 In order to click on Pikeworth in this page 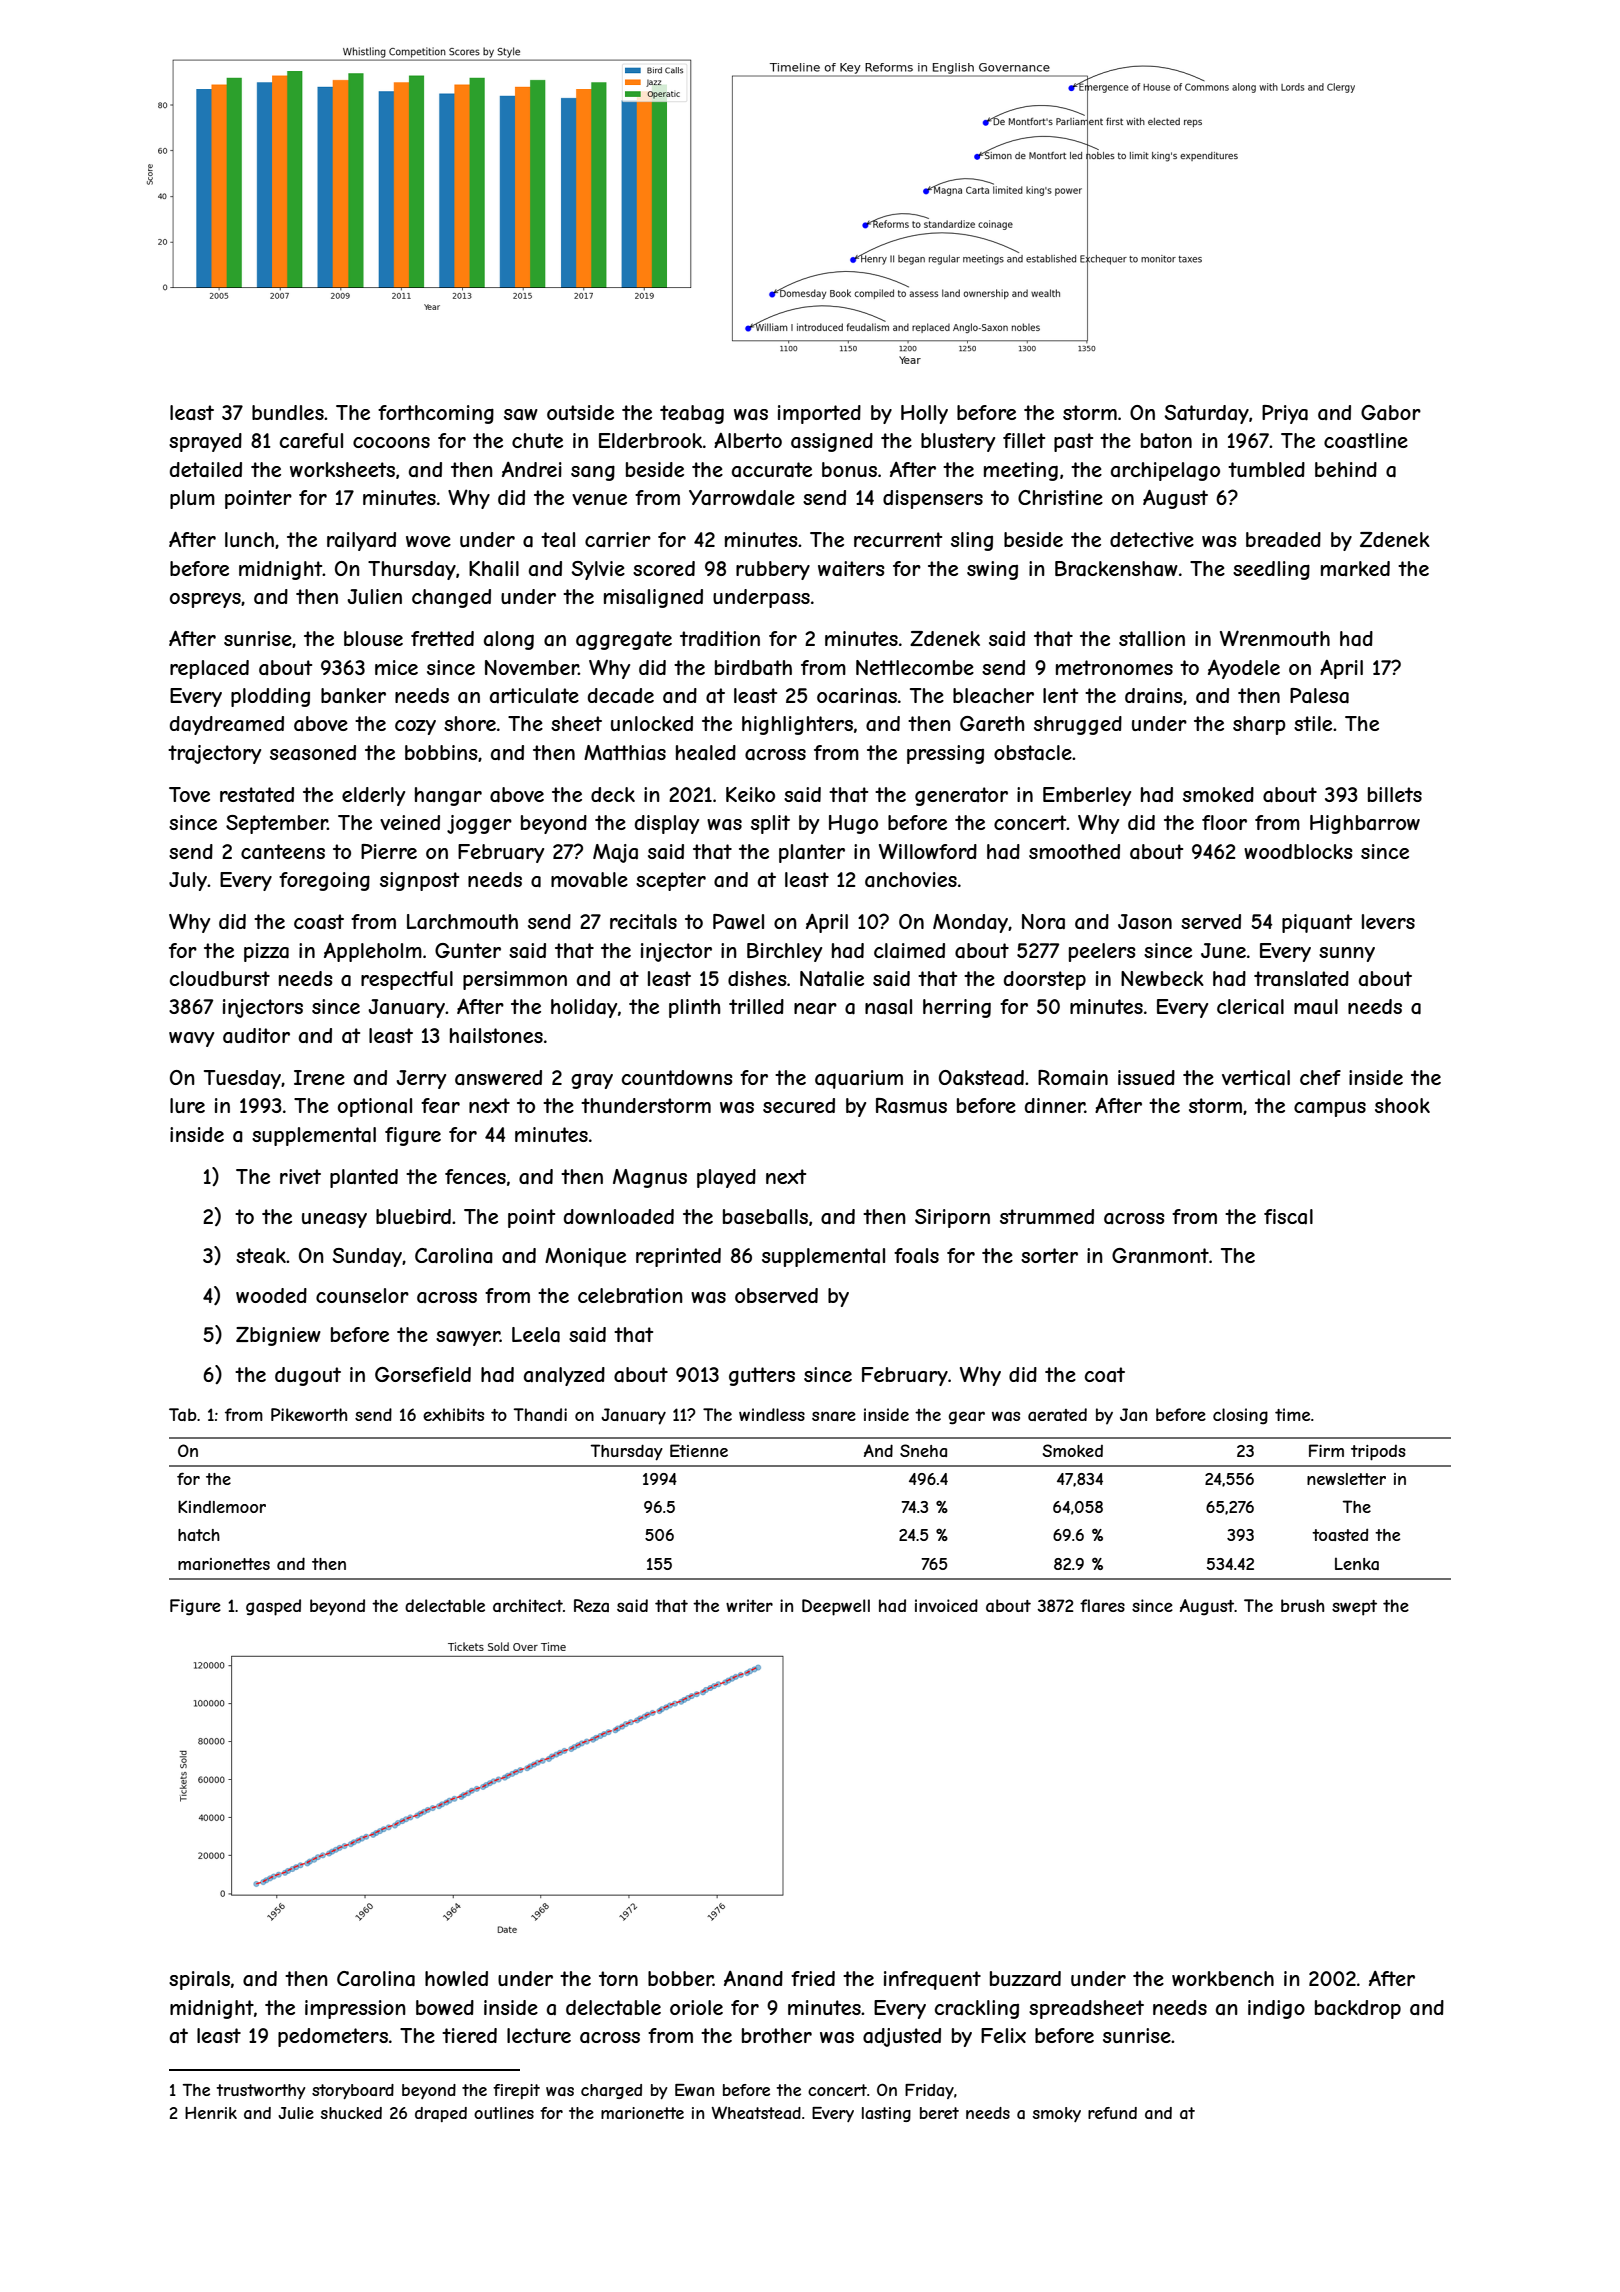, I will do `click(309, 1414)`.
